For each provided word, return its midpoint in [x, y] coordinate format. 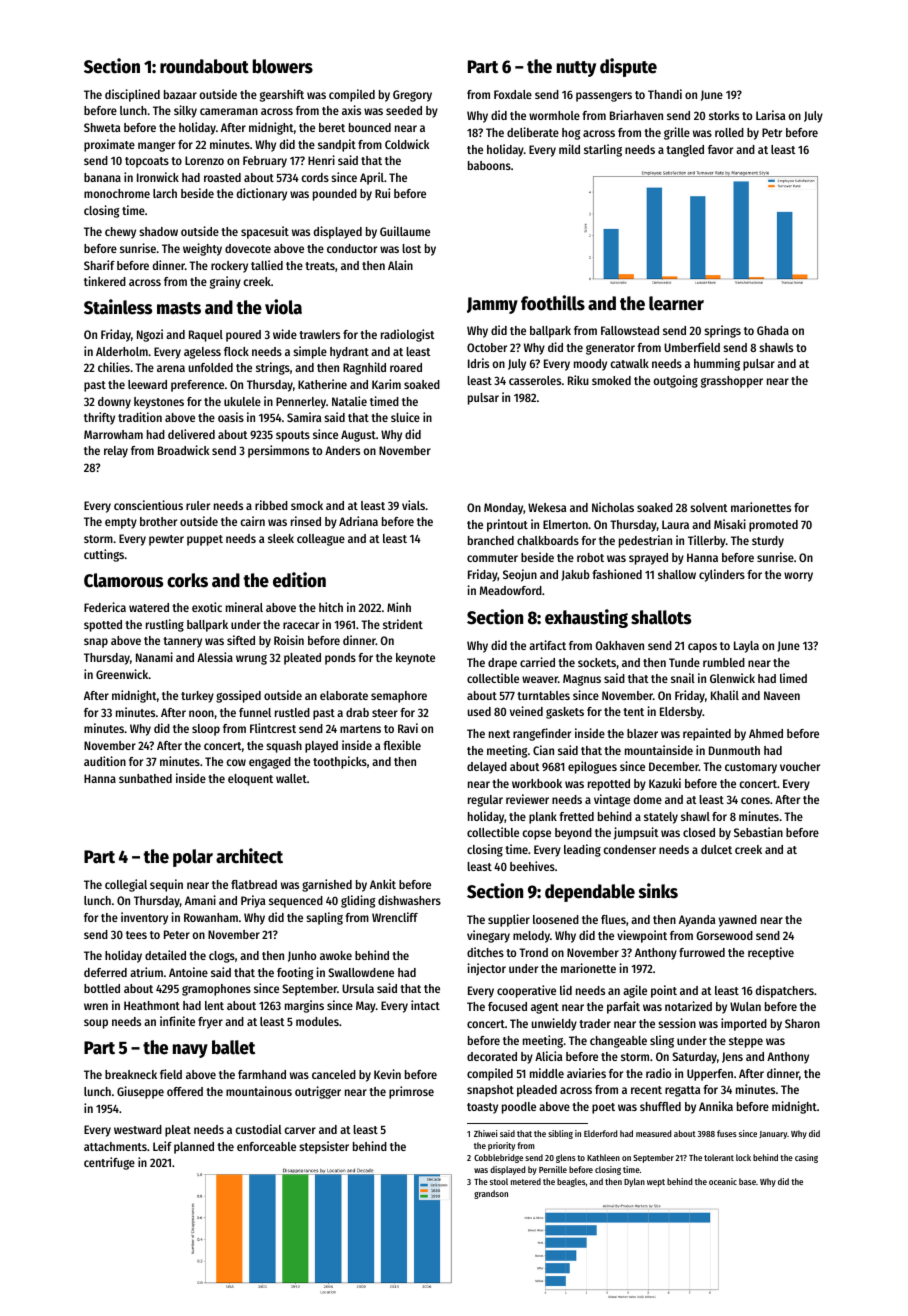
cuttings [104, 555]
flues [613, 919]
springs [722, 331]
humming [717, 364]
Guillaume [405, 231]
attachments [115, 1146]
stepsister [324, 1147]
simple [310, 352]
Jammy [492, 305]
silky [185, 111]
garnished [327, 885]
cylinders [722, 575]
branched [491, 540]
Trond [533, 952]
